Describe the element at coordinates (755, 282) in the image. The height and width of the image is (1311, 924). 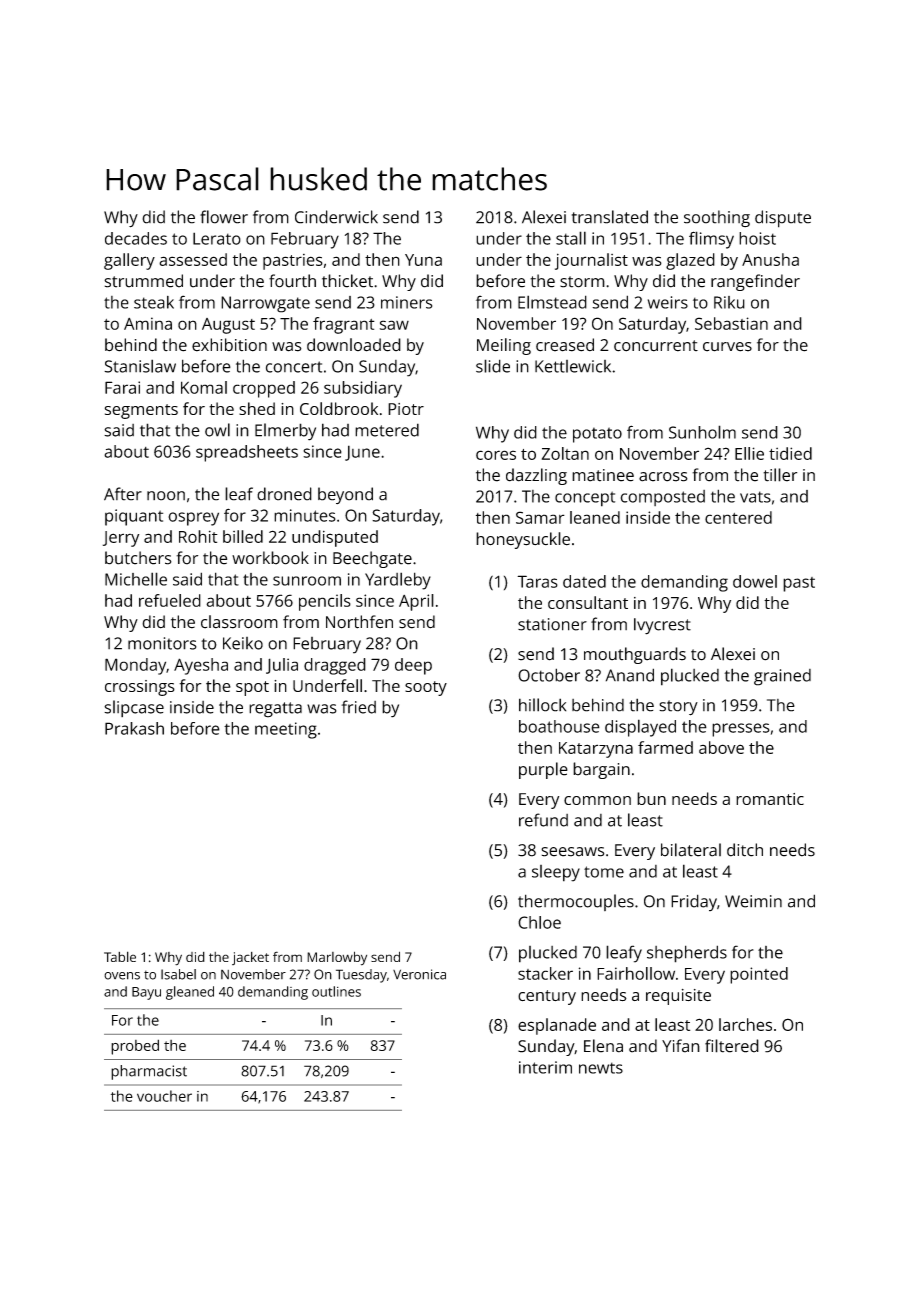
I see `rangefinder` at that location.
